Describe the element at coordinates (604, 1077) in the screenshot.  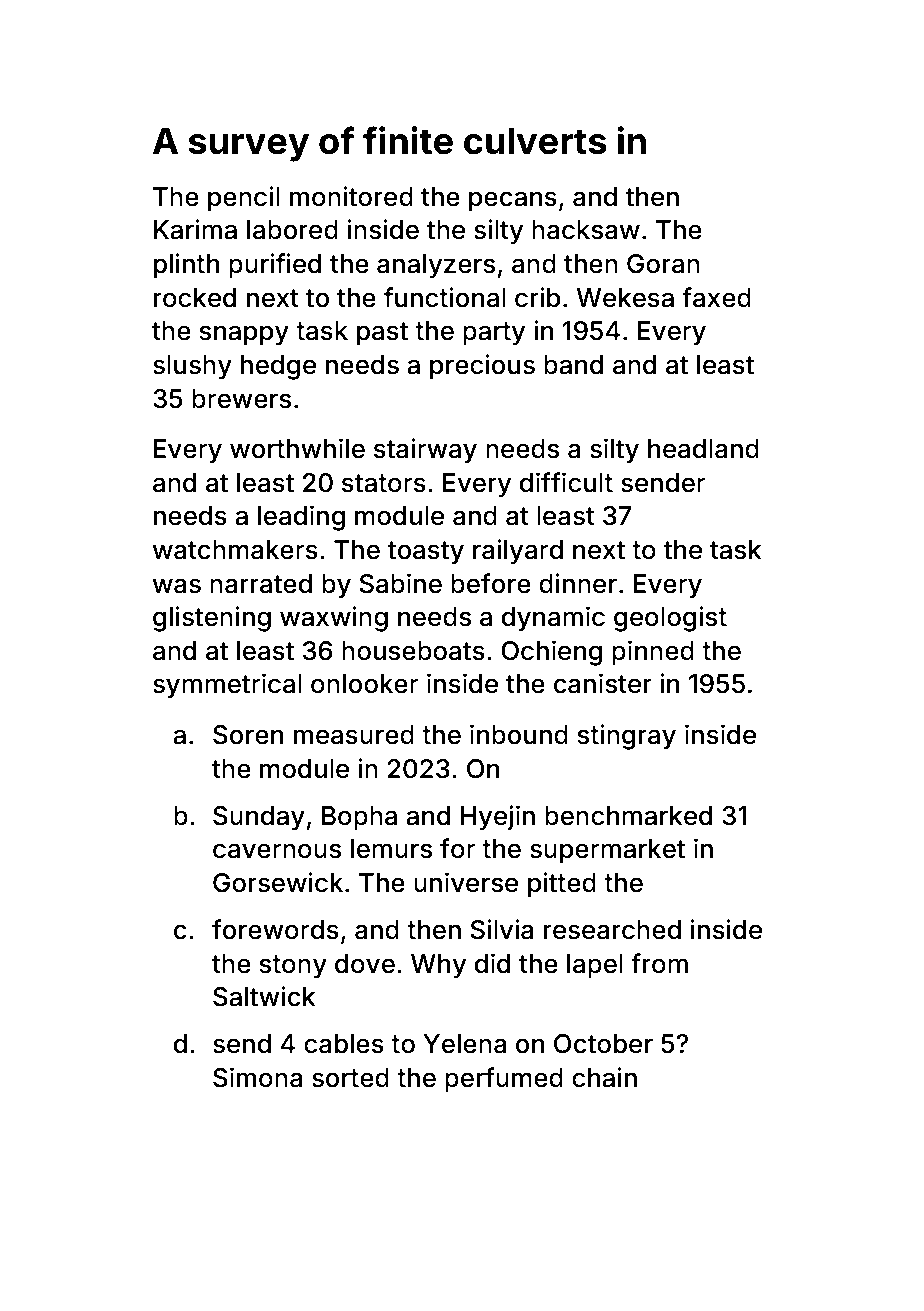
I see `chain` at that location.
